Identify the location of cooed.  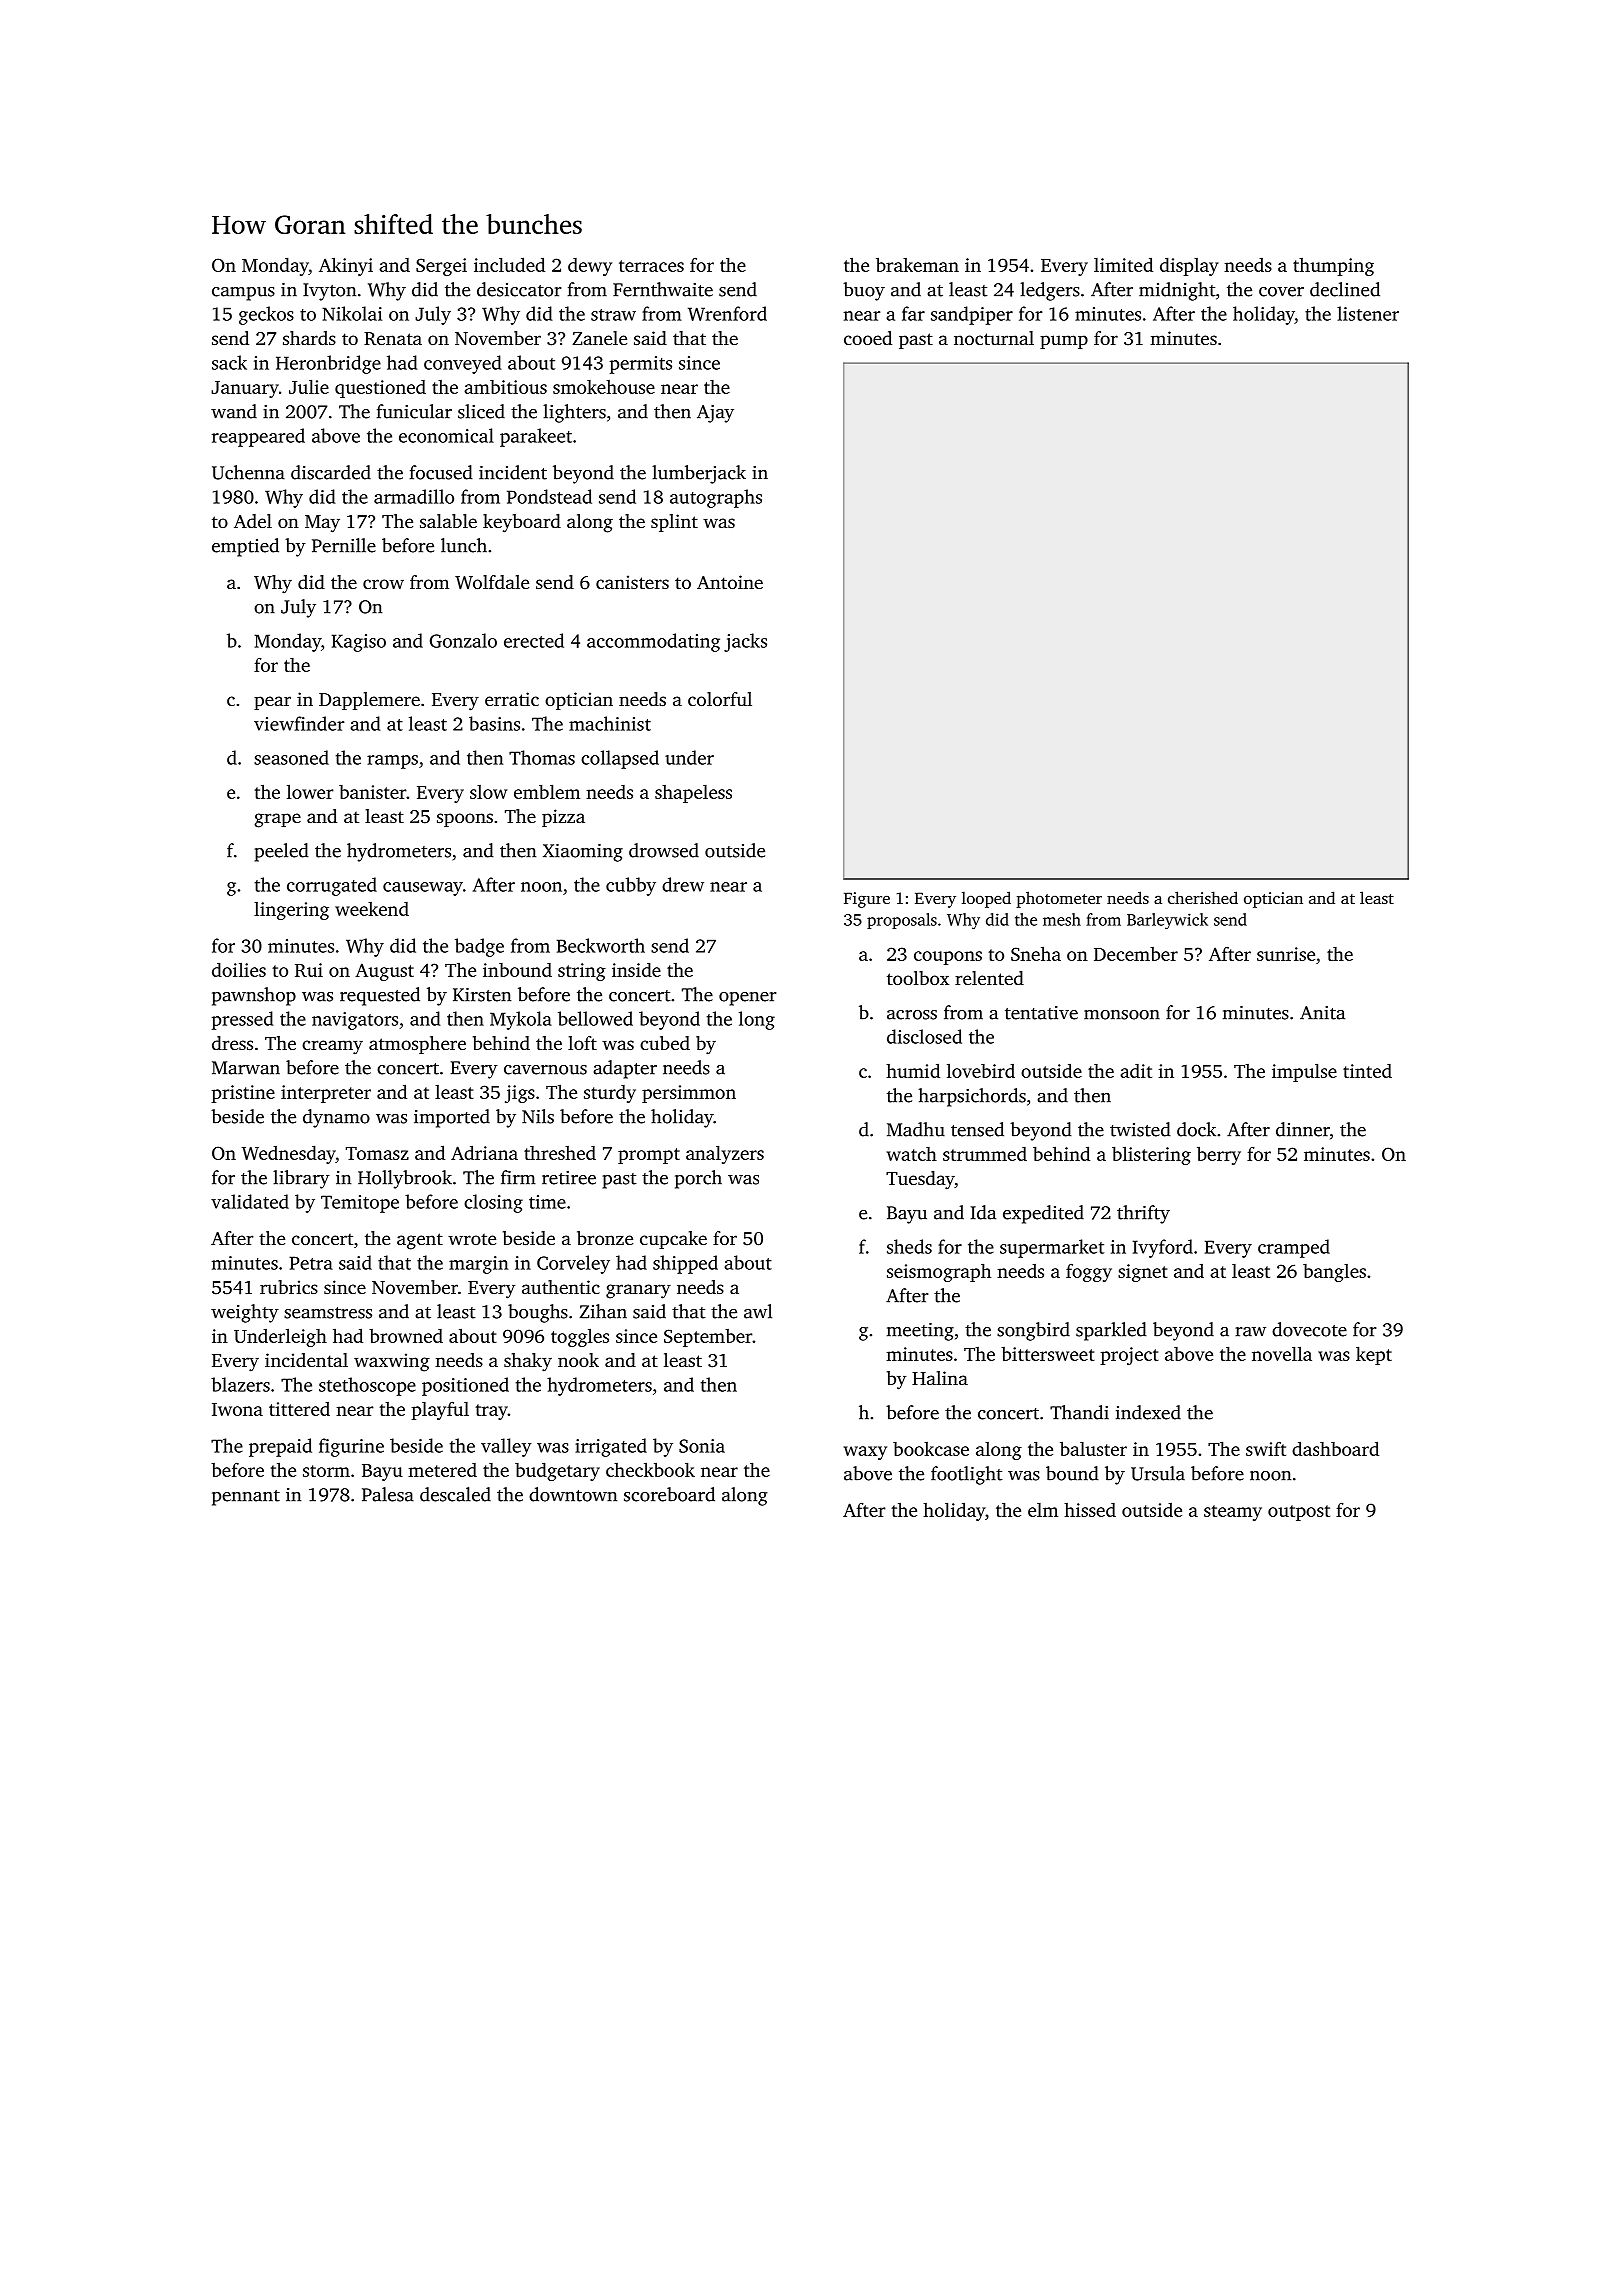
(868, 338).
